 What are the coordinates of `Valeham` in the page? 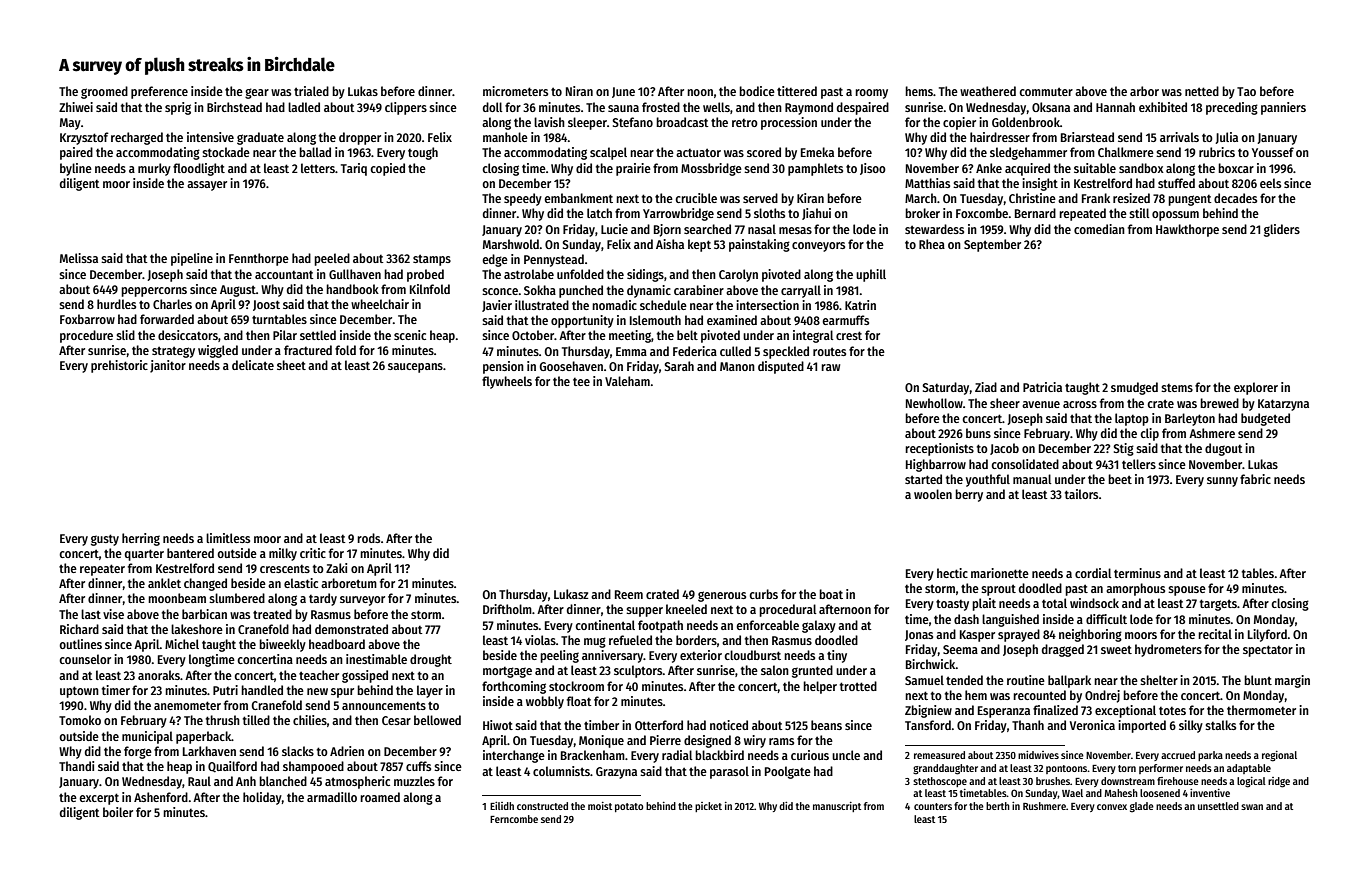 It's located at (627, 381).
